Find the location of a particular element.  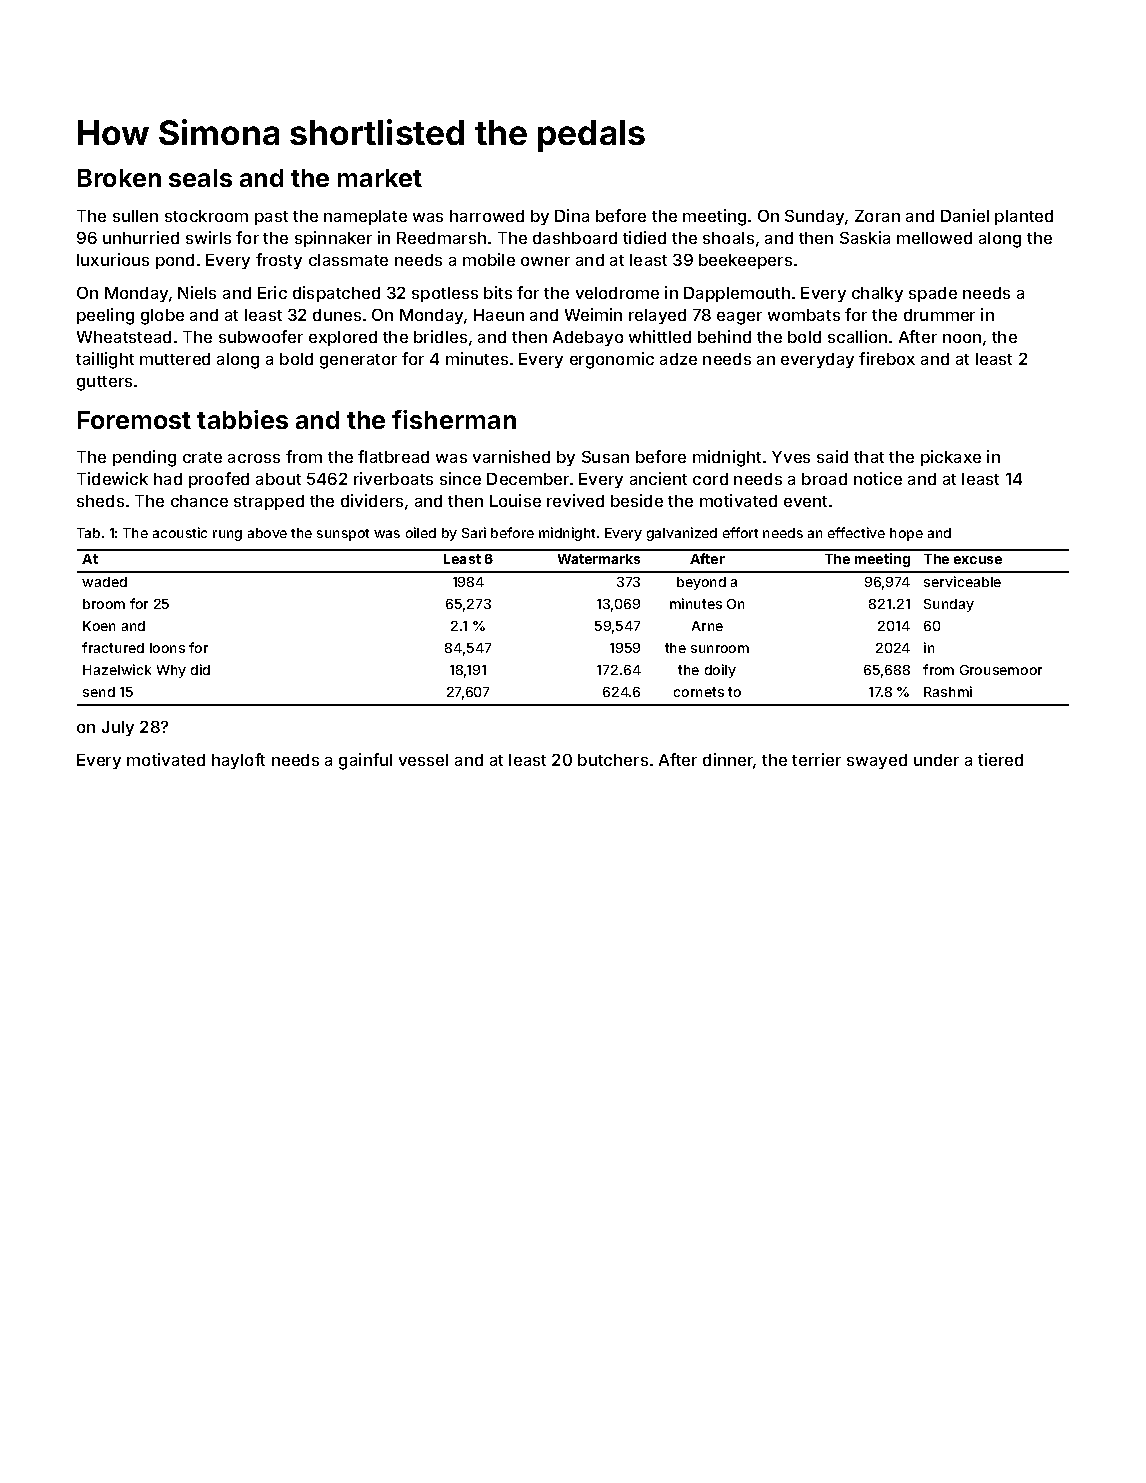

planted is located at coordinates (1024, 217).
